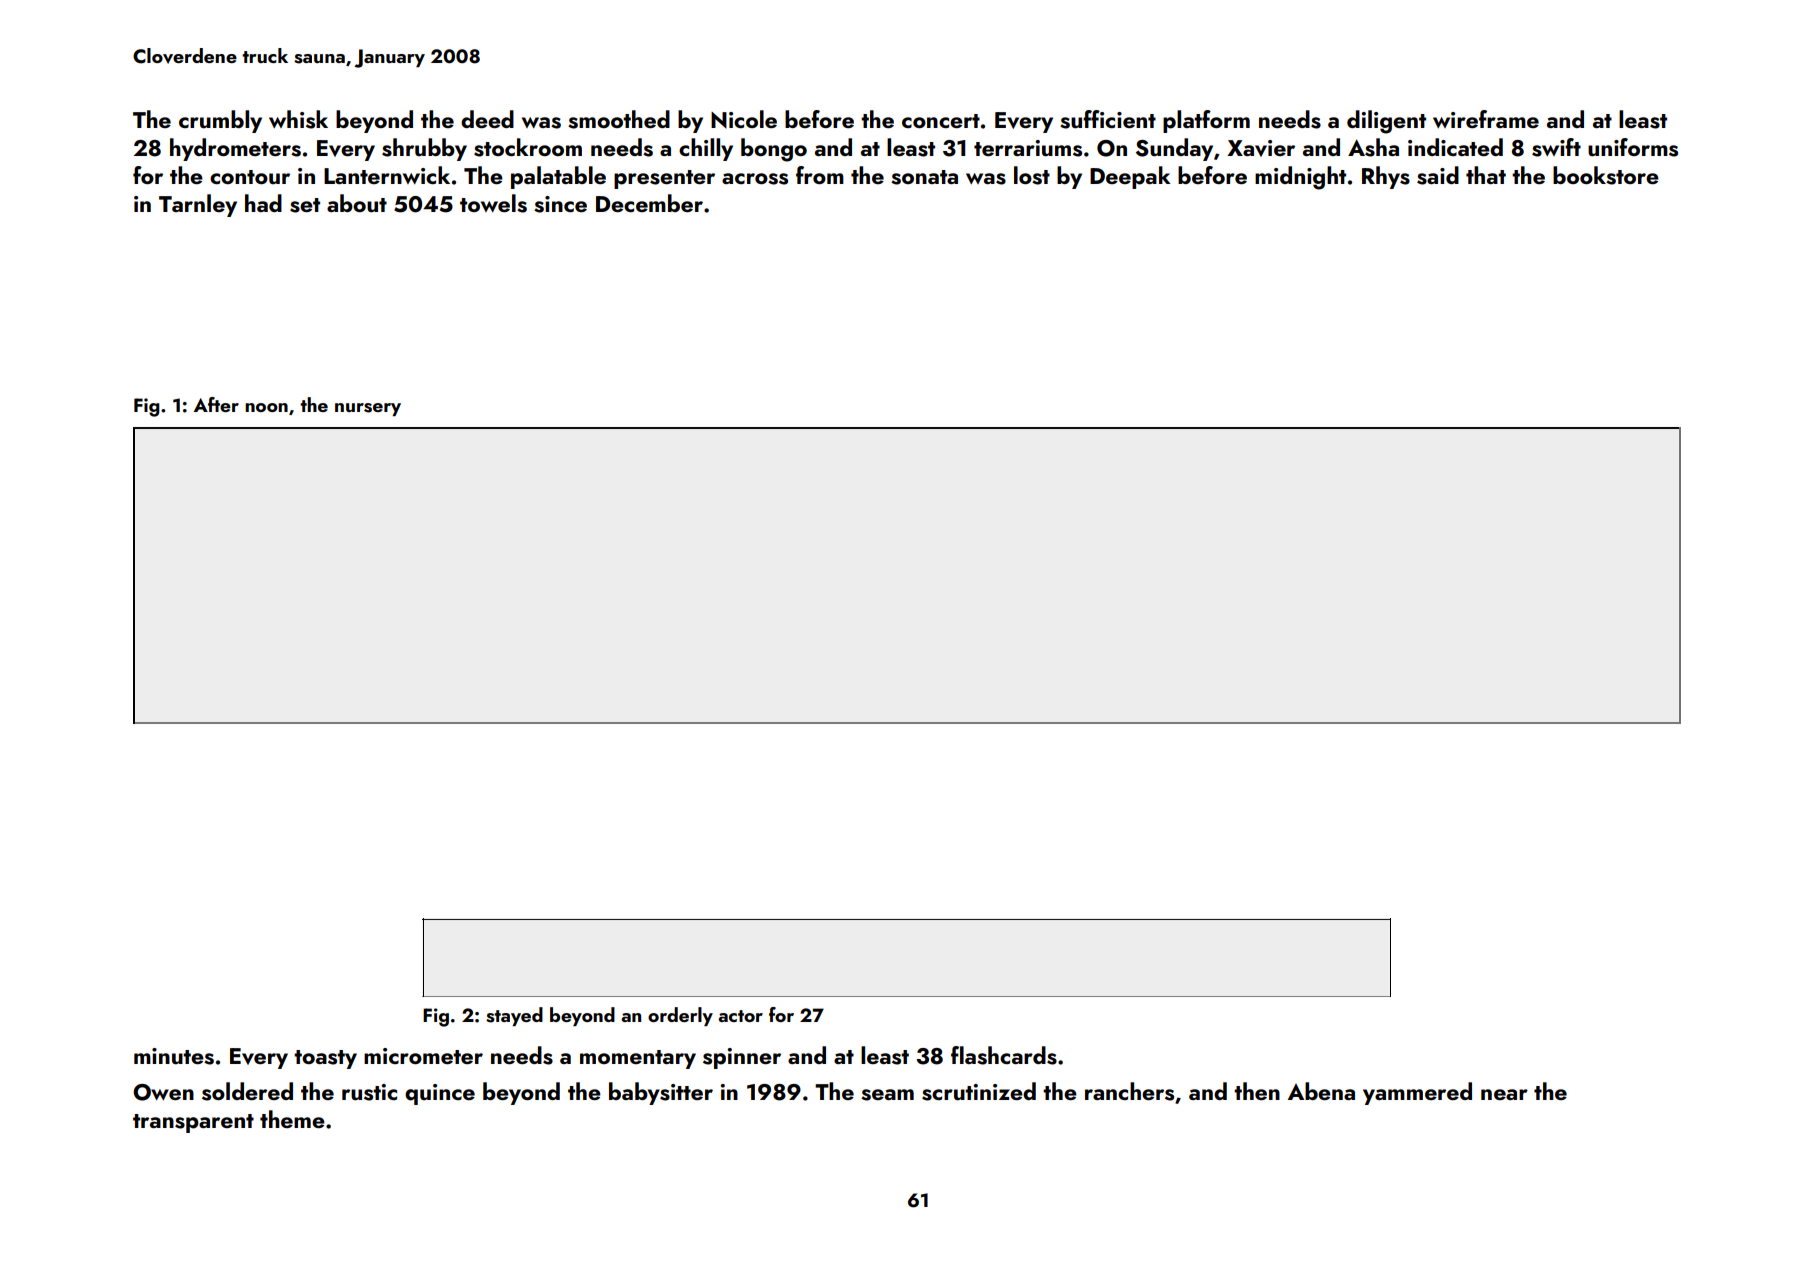  Describe the element at coordinates (887, 1095) in the image. I see `seam` at that location.
